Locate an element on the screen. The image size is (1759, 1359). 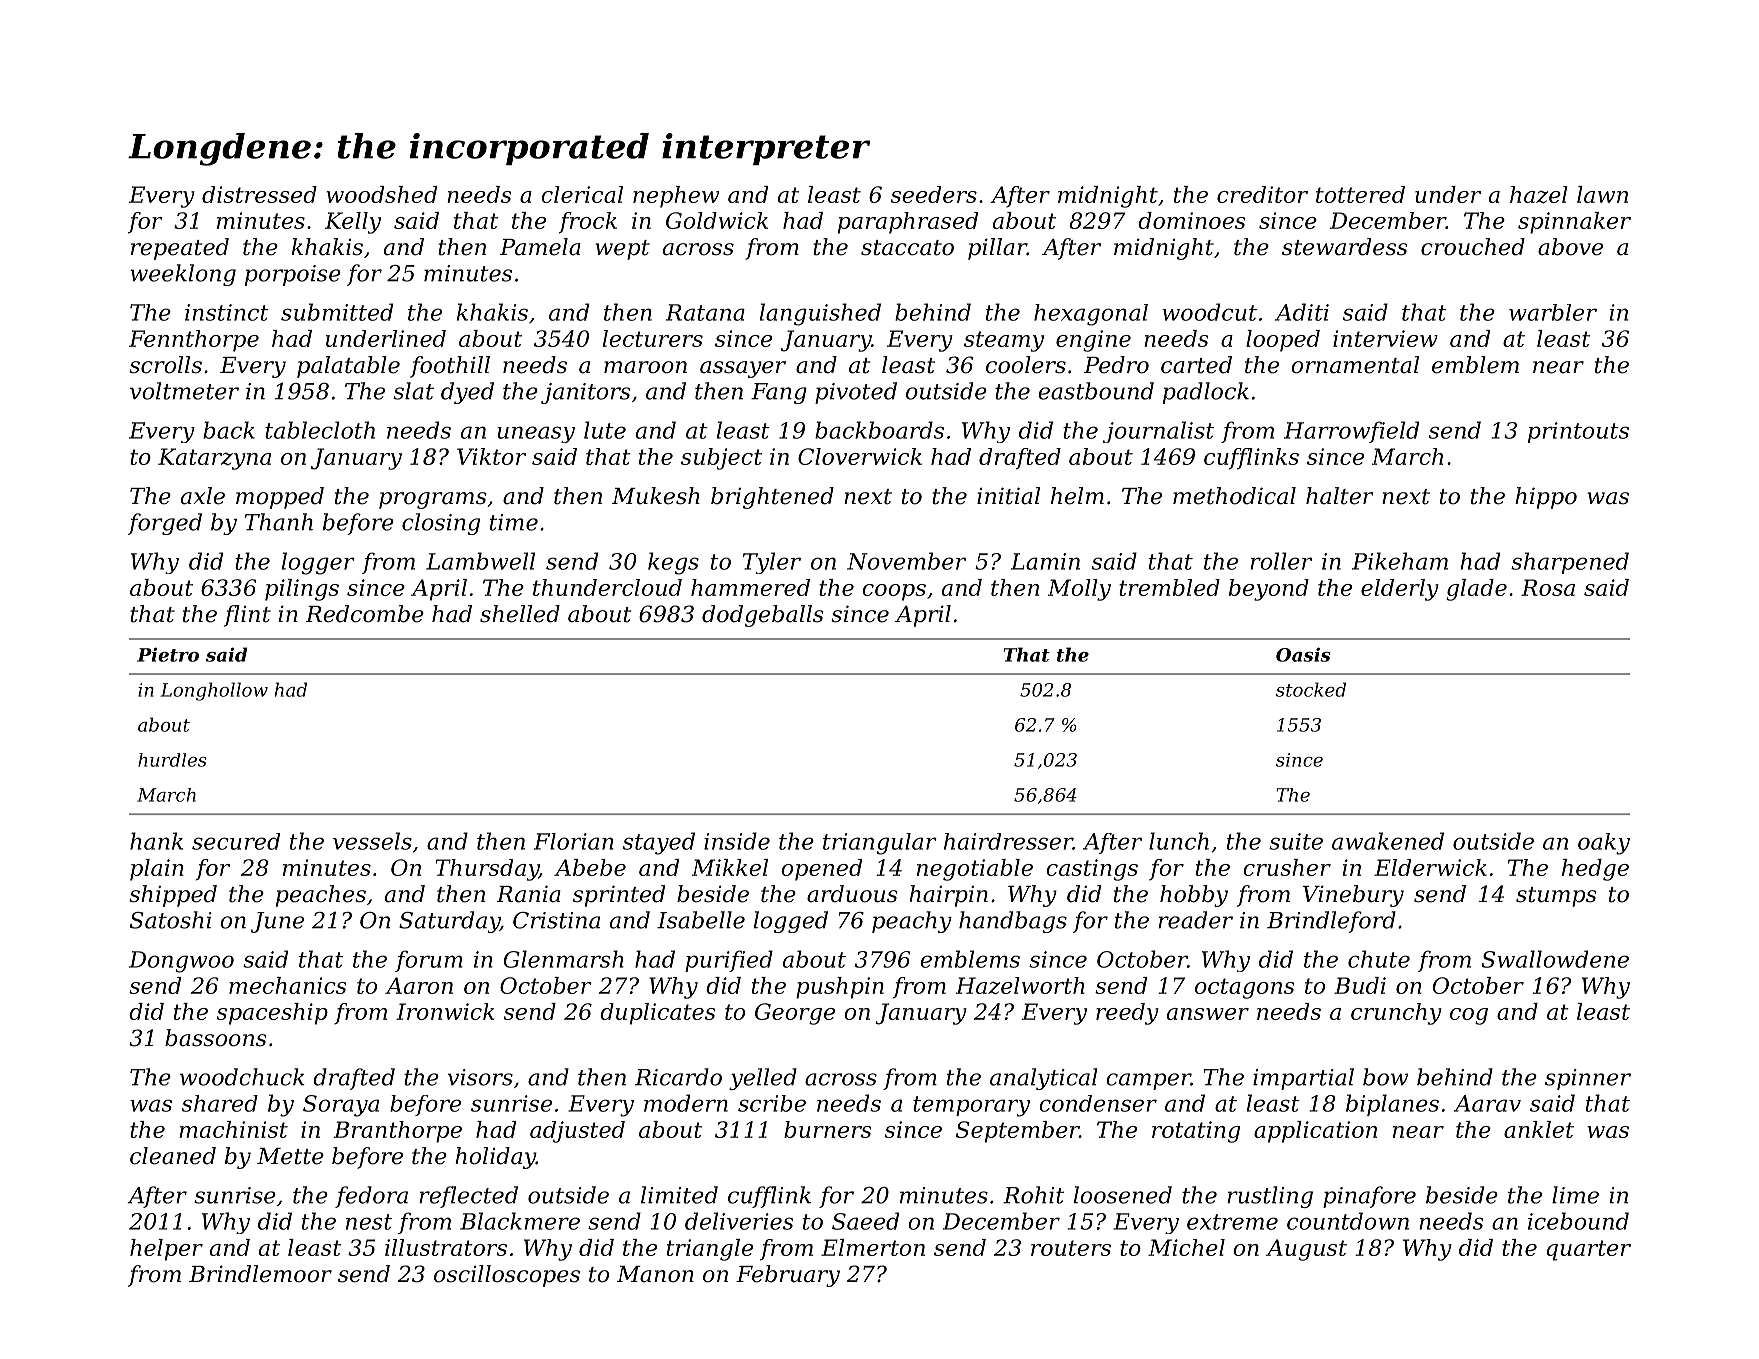
Oasis is located at coordinates (1303, 654).
